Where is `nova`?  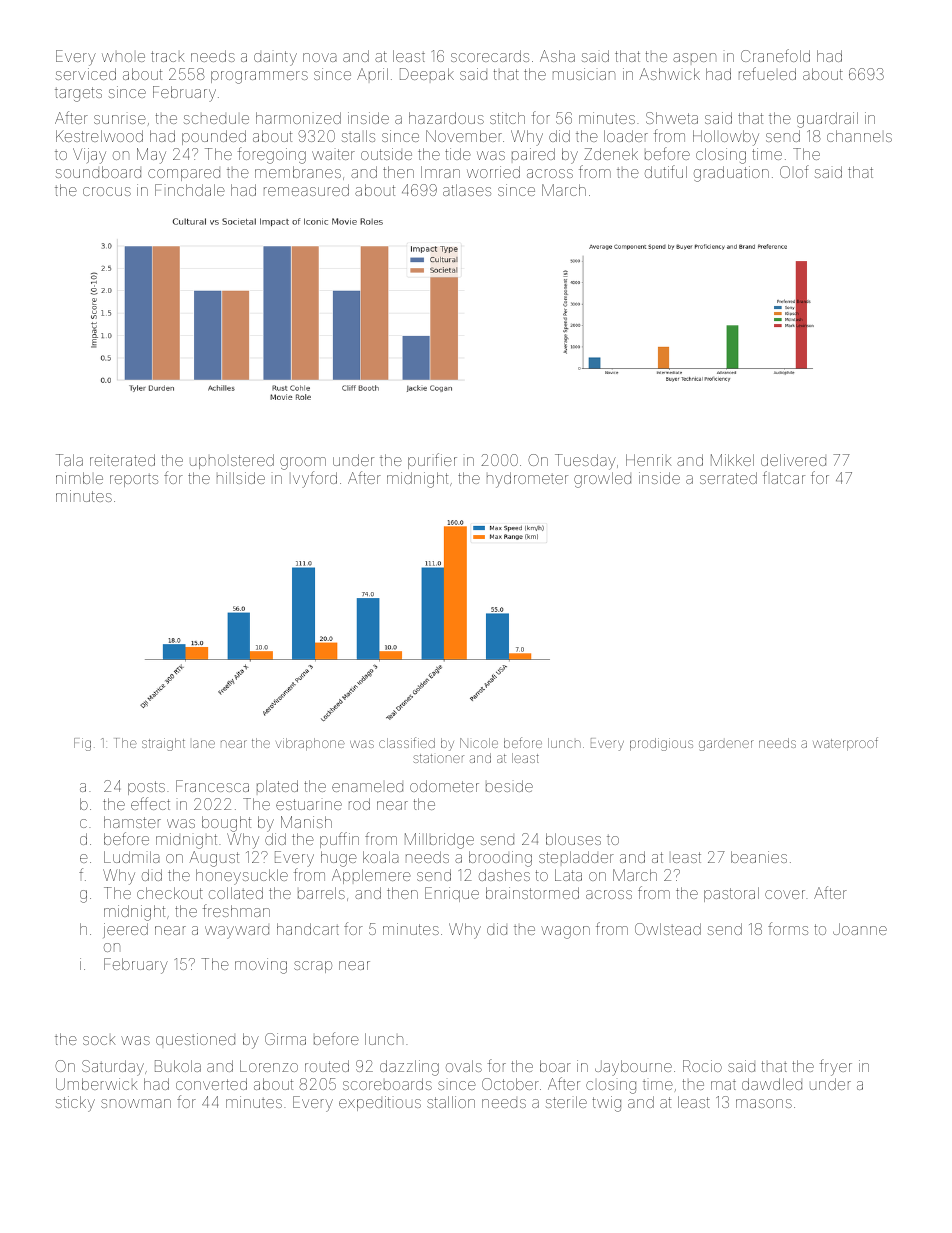 nova is located at coordinates (320, 57).
